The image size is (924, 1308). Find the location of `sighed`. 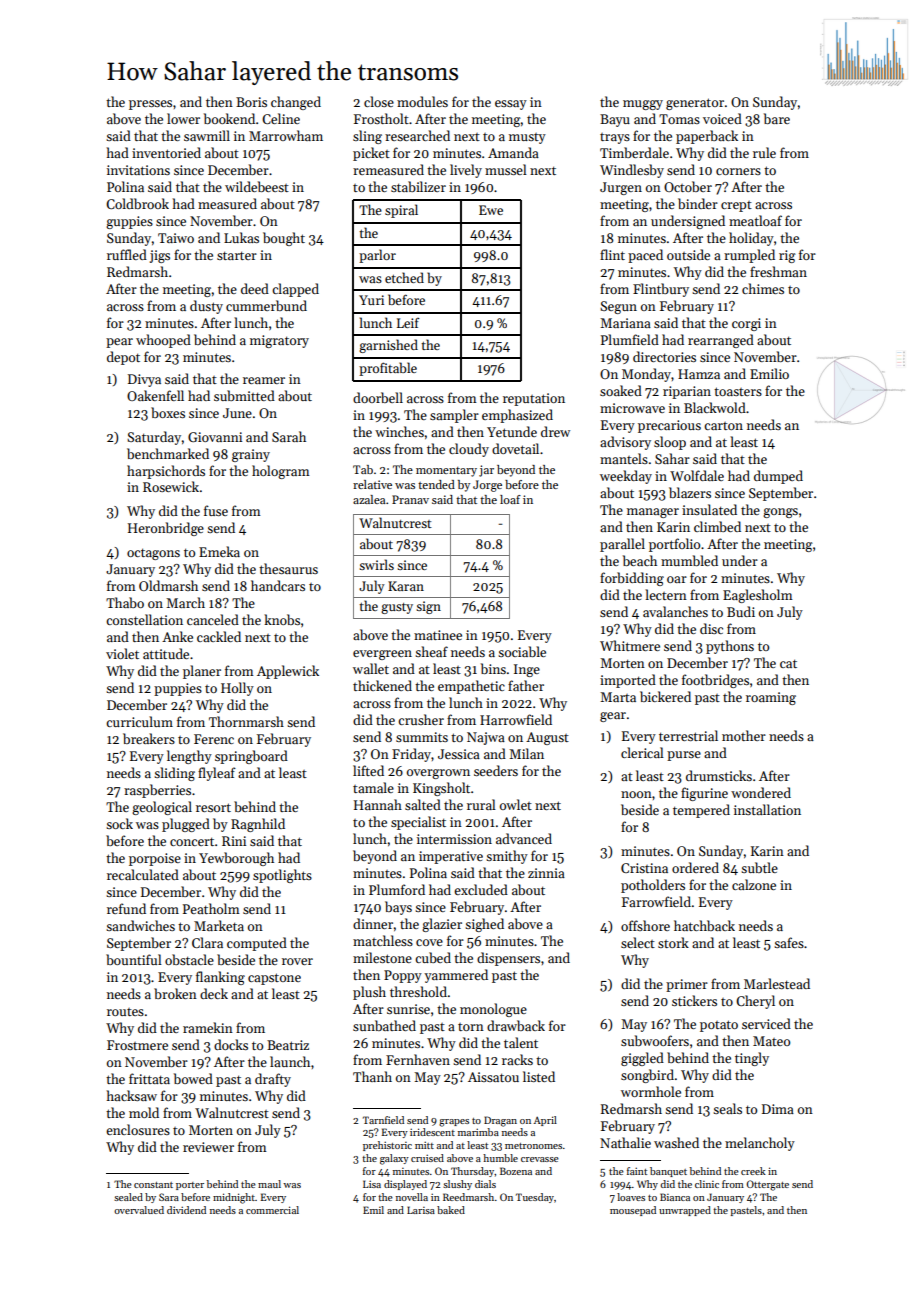

sighed is located at coordinates (484, 925).
